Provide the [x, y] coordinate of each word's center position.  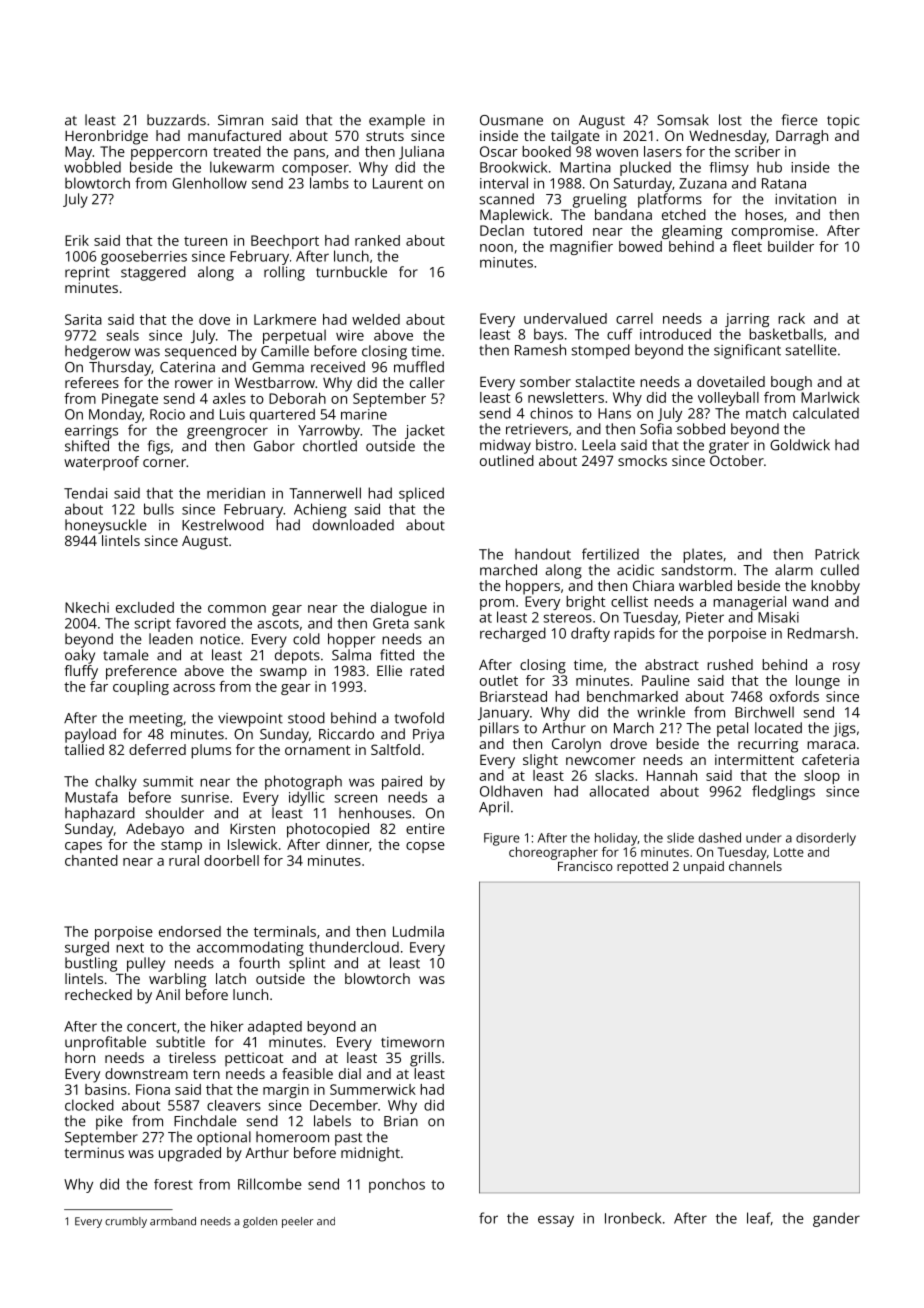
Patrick [837, 554]
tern [206, 1074]
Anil [168, 994]
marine [364, 414]
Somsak [683, 120]
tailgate [575, 137]
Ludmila [418, 931]
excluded [145, 607]
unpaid [704, 867]
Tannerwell [325, 493]
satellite [811, 350]
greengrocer [227, 433]
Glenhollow [209, 183]
